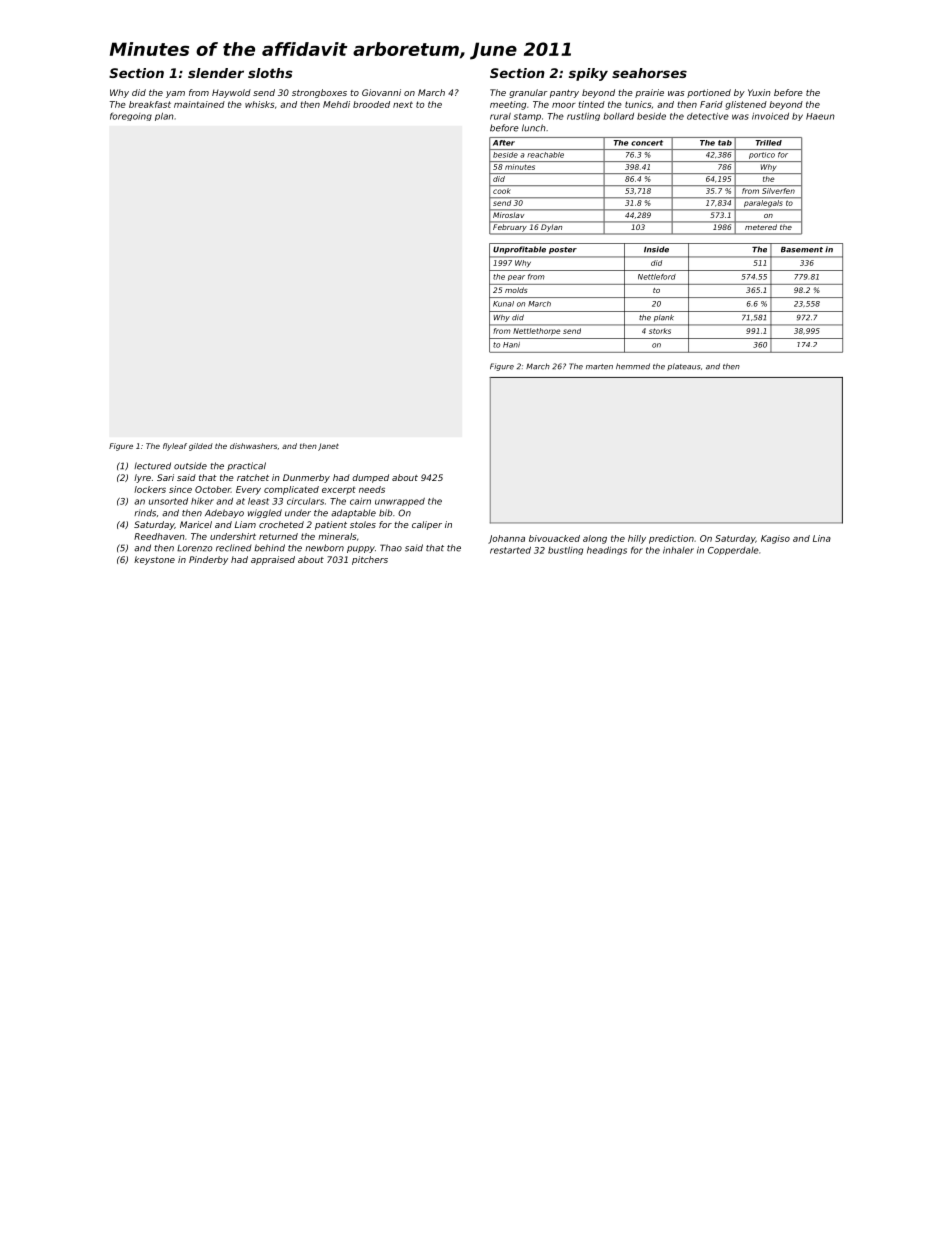 The height and width of the document is (1233, 952). What do you see at coordinates (273, 560) in the document?
I see `appraised` at bounding box center [273, 560].
